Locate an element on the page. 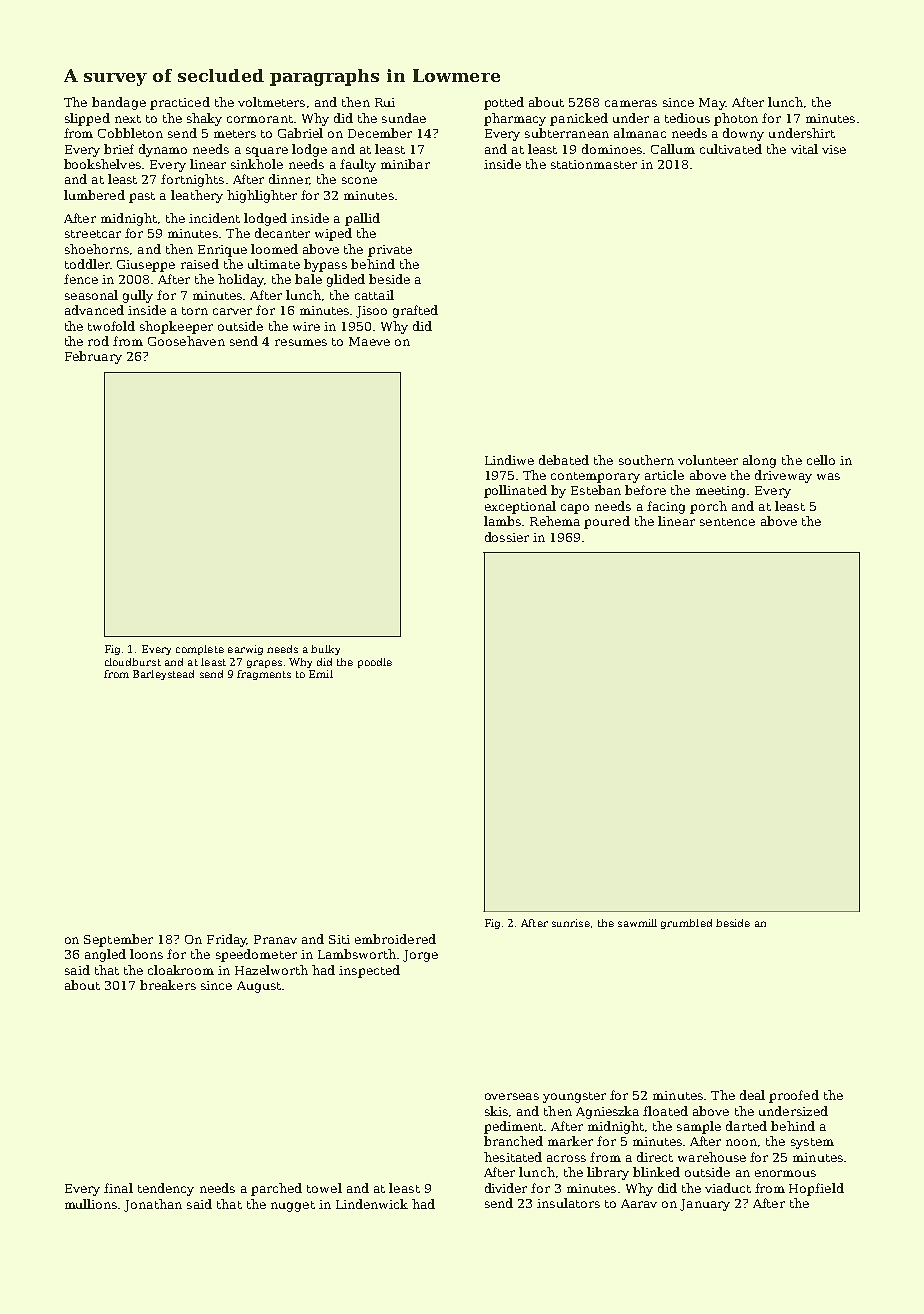 This document has height=1314, width=924. sunrise is located at coordinates (571, 923).
